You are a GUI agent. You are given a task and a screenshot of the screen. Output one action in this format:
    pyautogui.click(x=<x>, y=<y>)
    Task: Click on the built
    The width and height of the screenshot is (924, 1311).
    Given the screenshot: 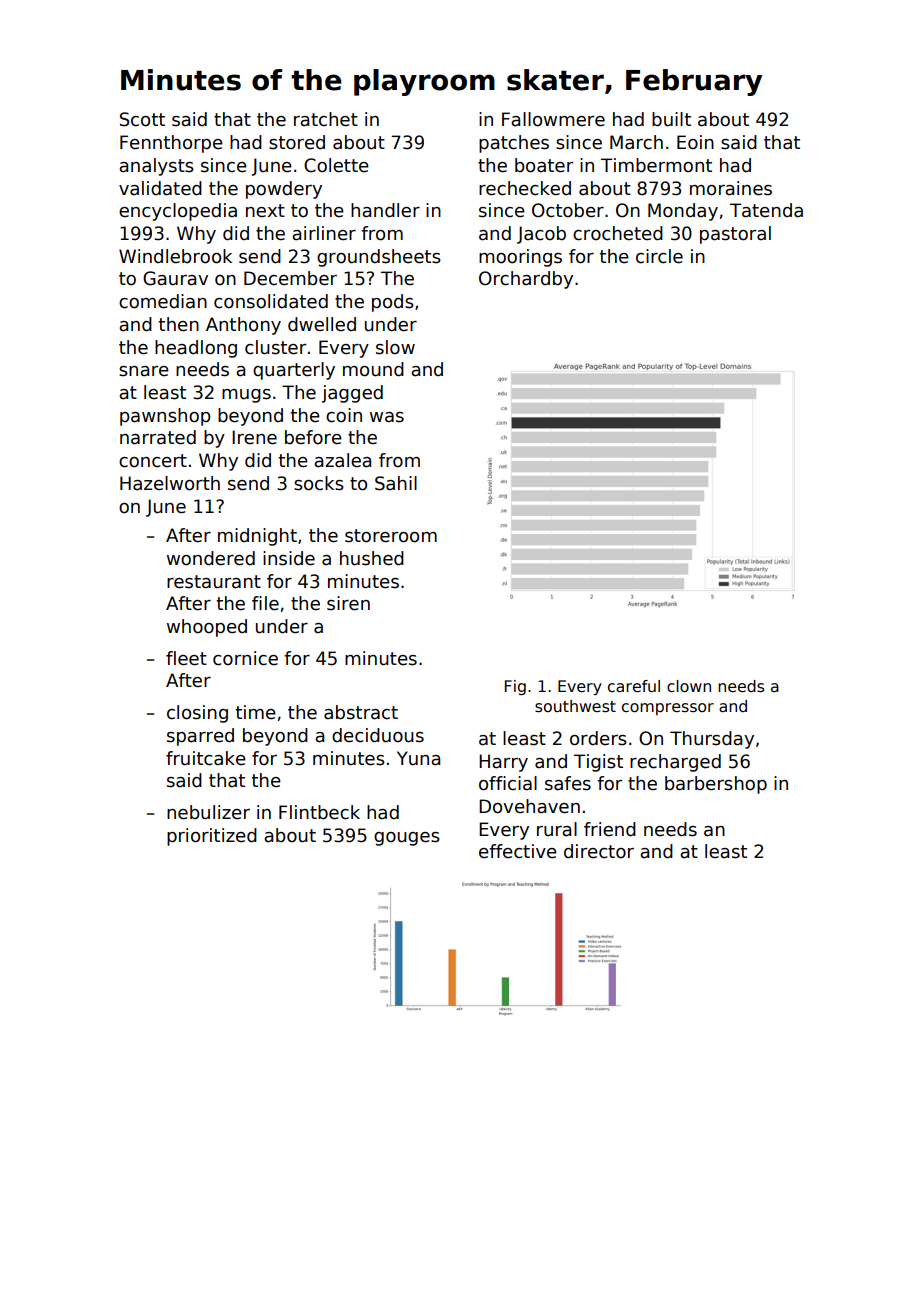 What is the action you would take?
    pyautogui.click(x=671, y=119)
